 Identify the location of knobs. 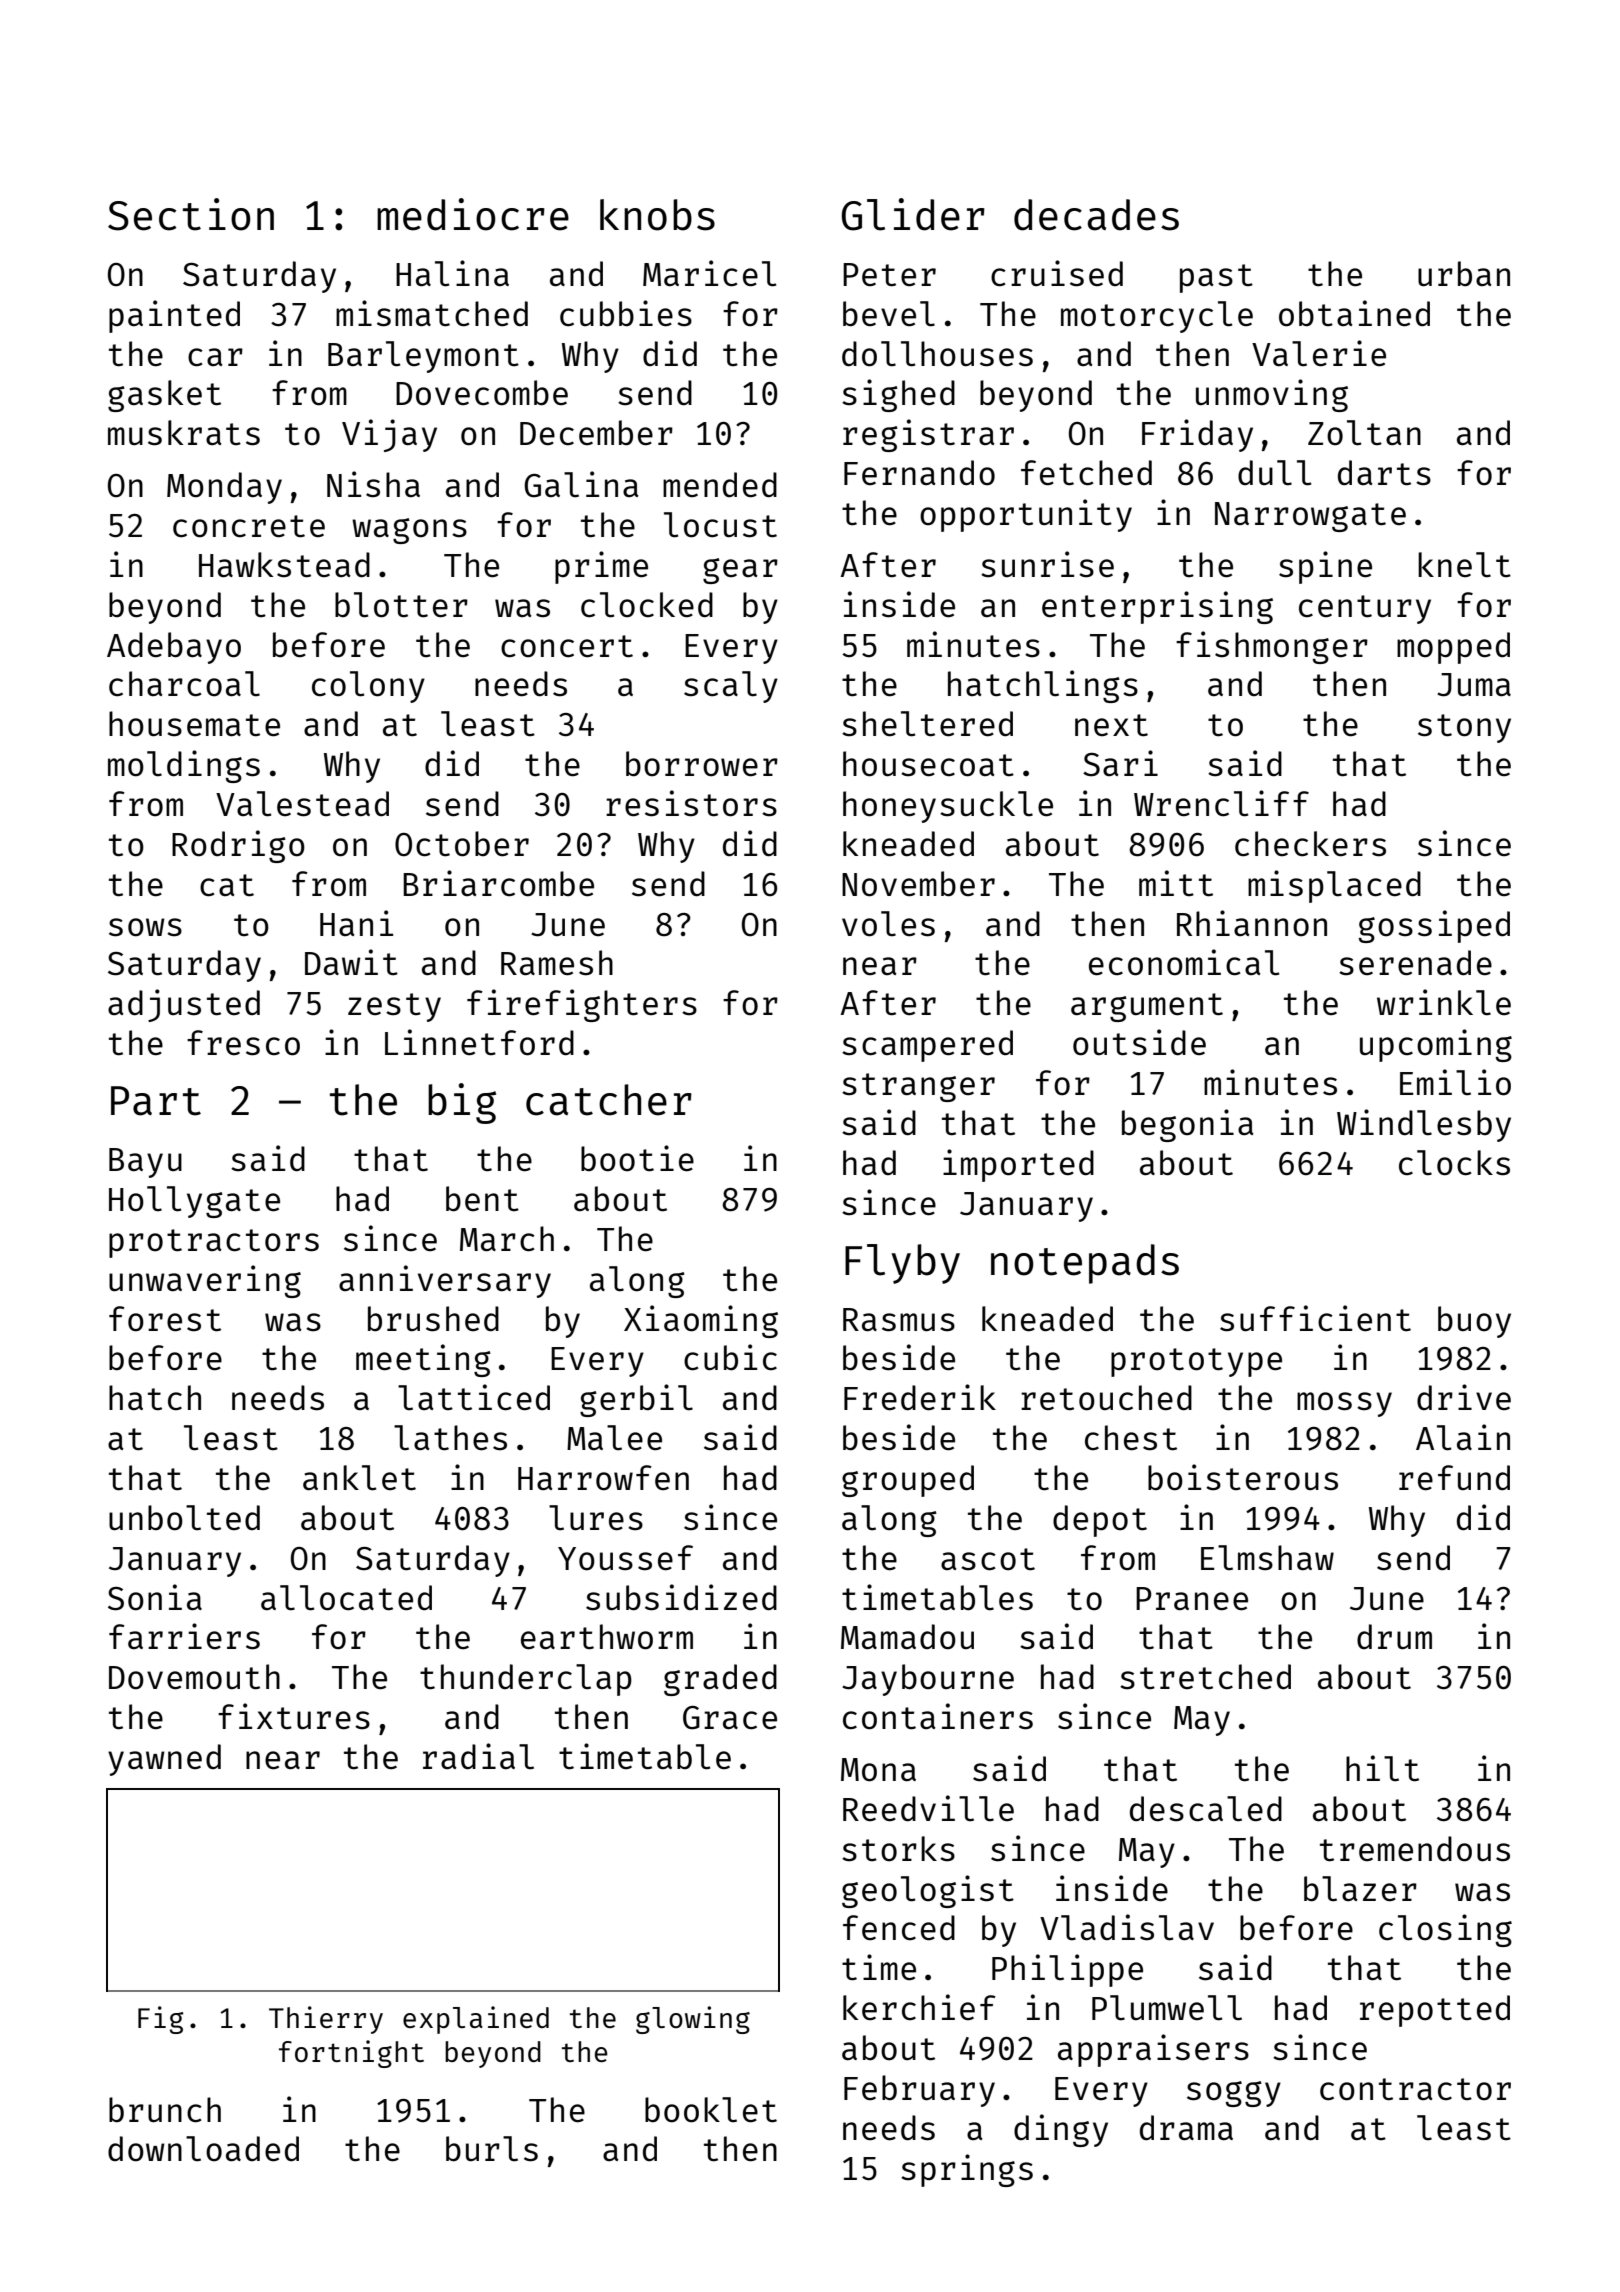
(657, 215).
